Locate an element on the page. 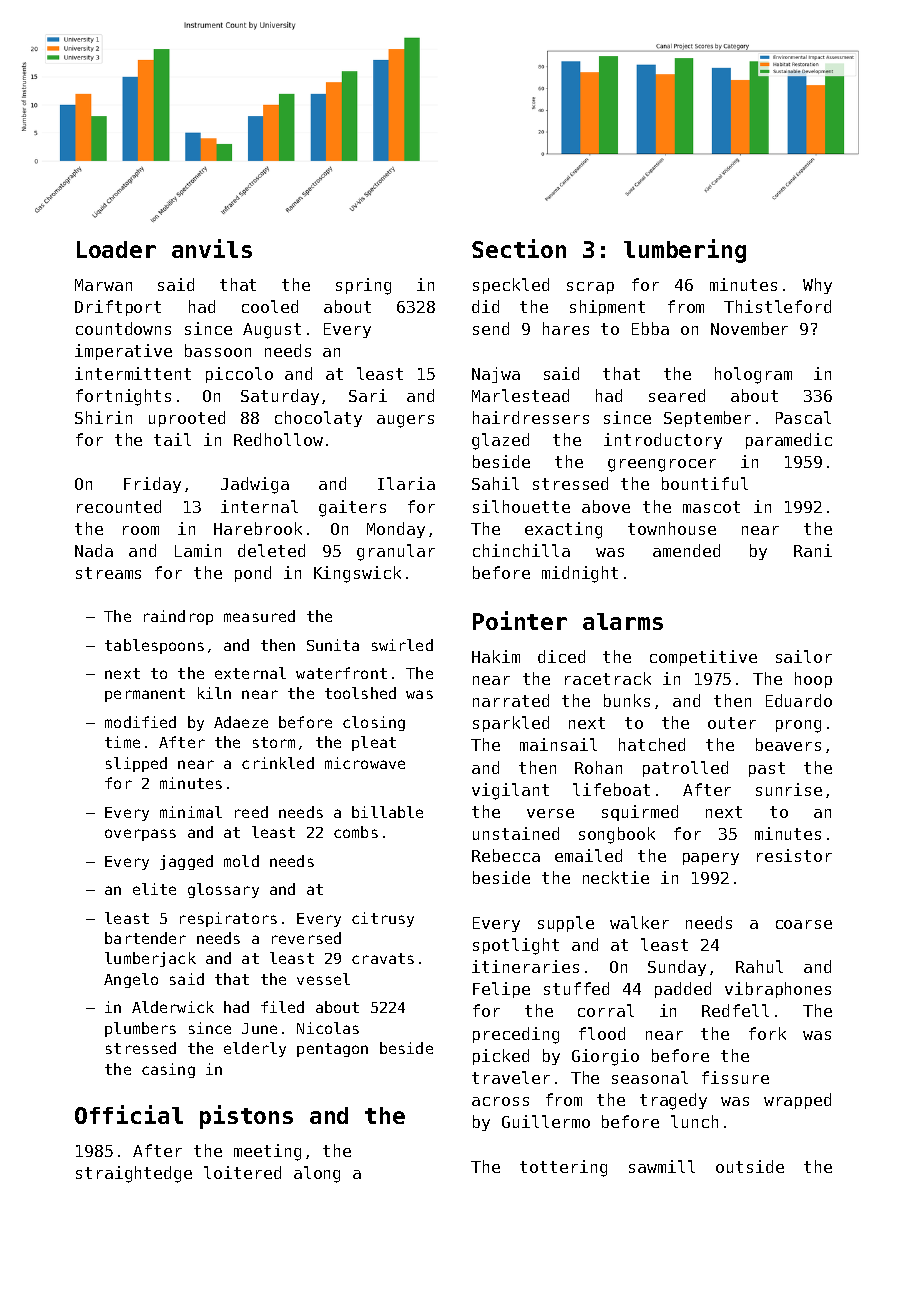 This image has height=1316, width=908. resistor is located at coordinates (794, 855).
